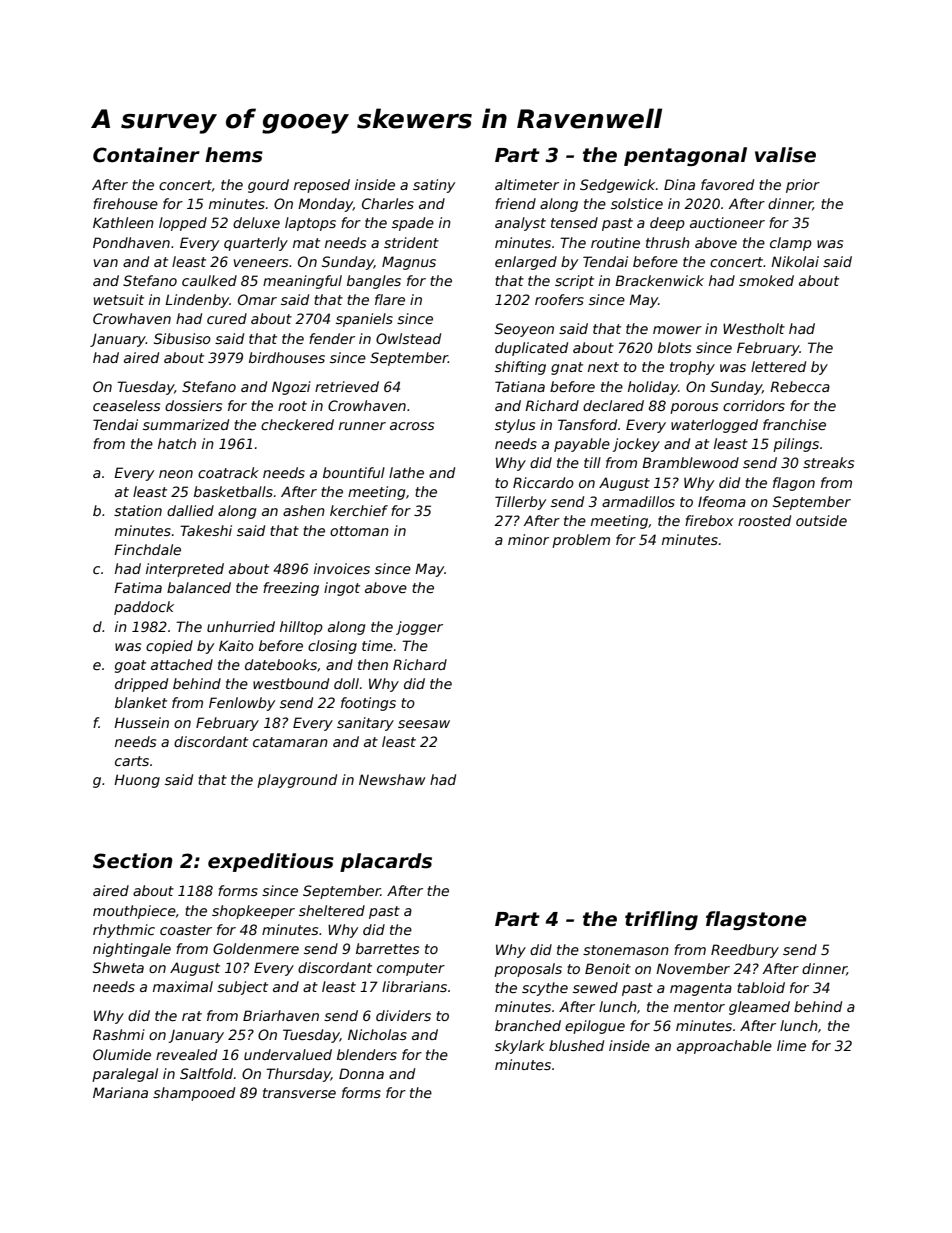  What do you see at coordinates (800, 386) in the screenshot?
I see `Rebecca` at bounding box center [800, 386].
